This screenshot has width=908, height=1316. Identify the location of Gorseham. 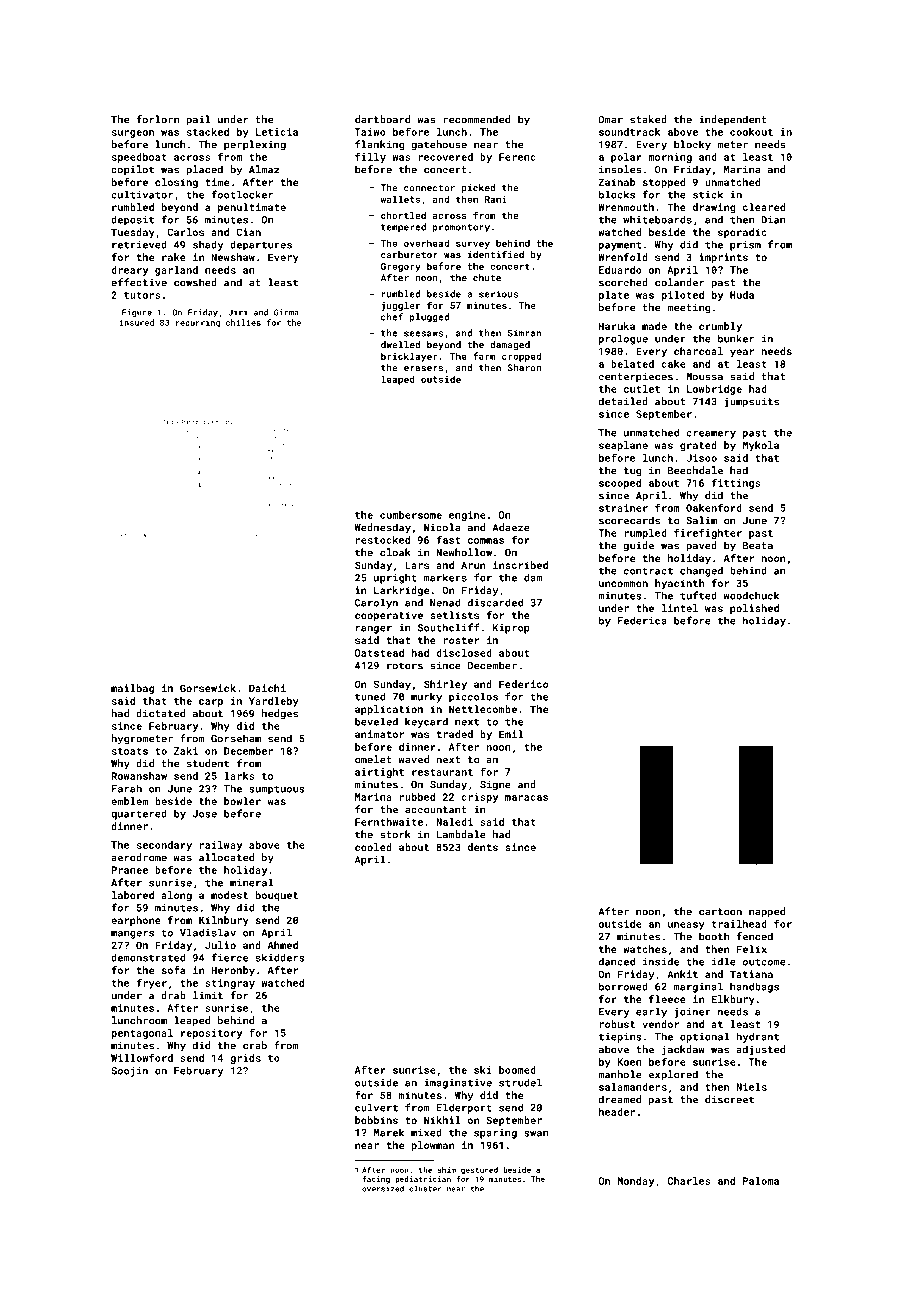
(236, 738).
